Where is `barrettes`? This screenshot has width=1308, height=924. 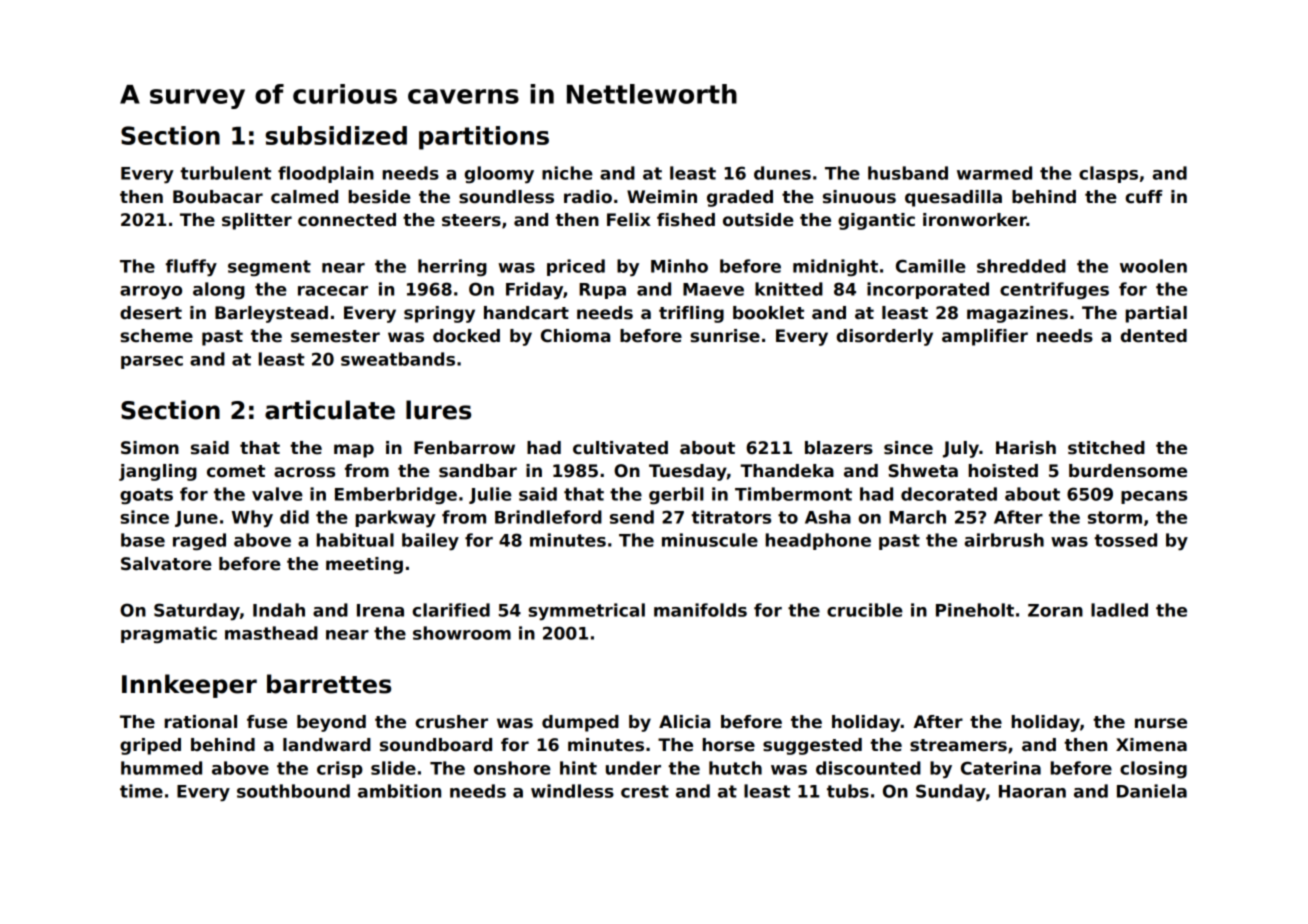 barrettes is located at coordinates (329, 684).
